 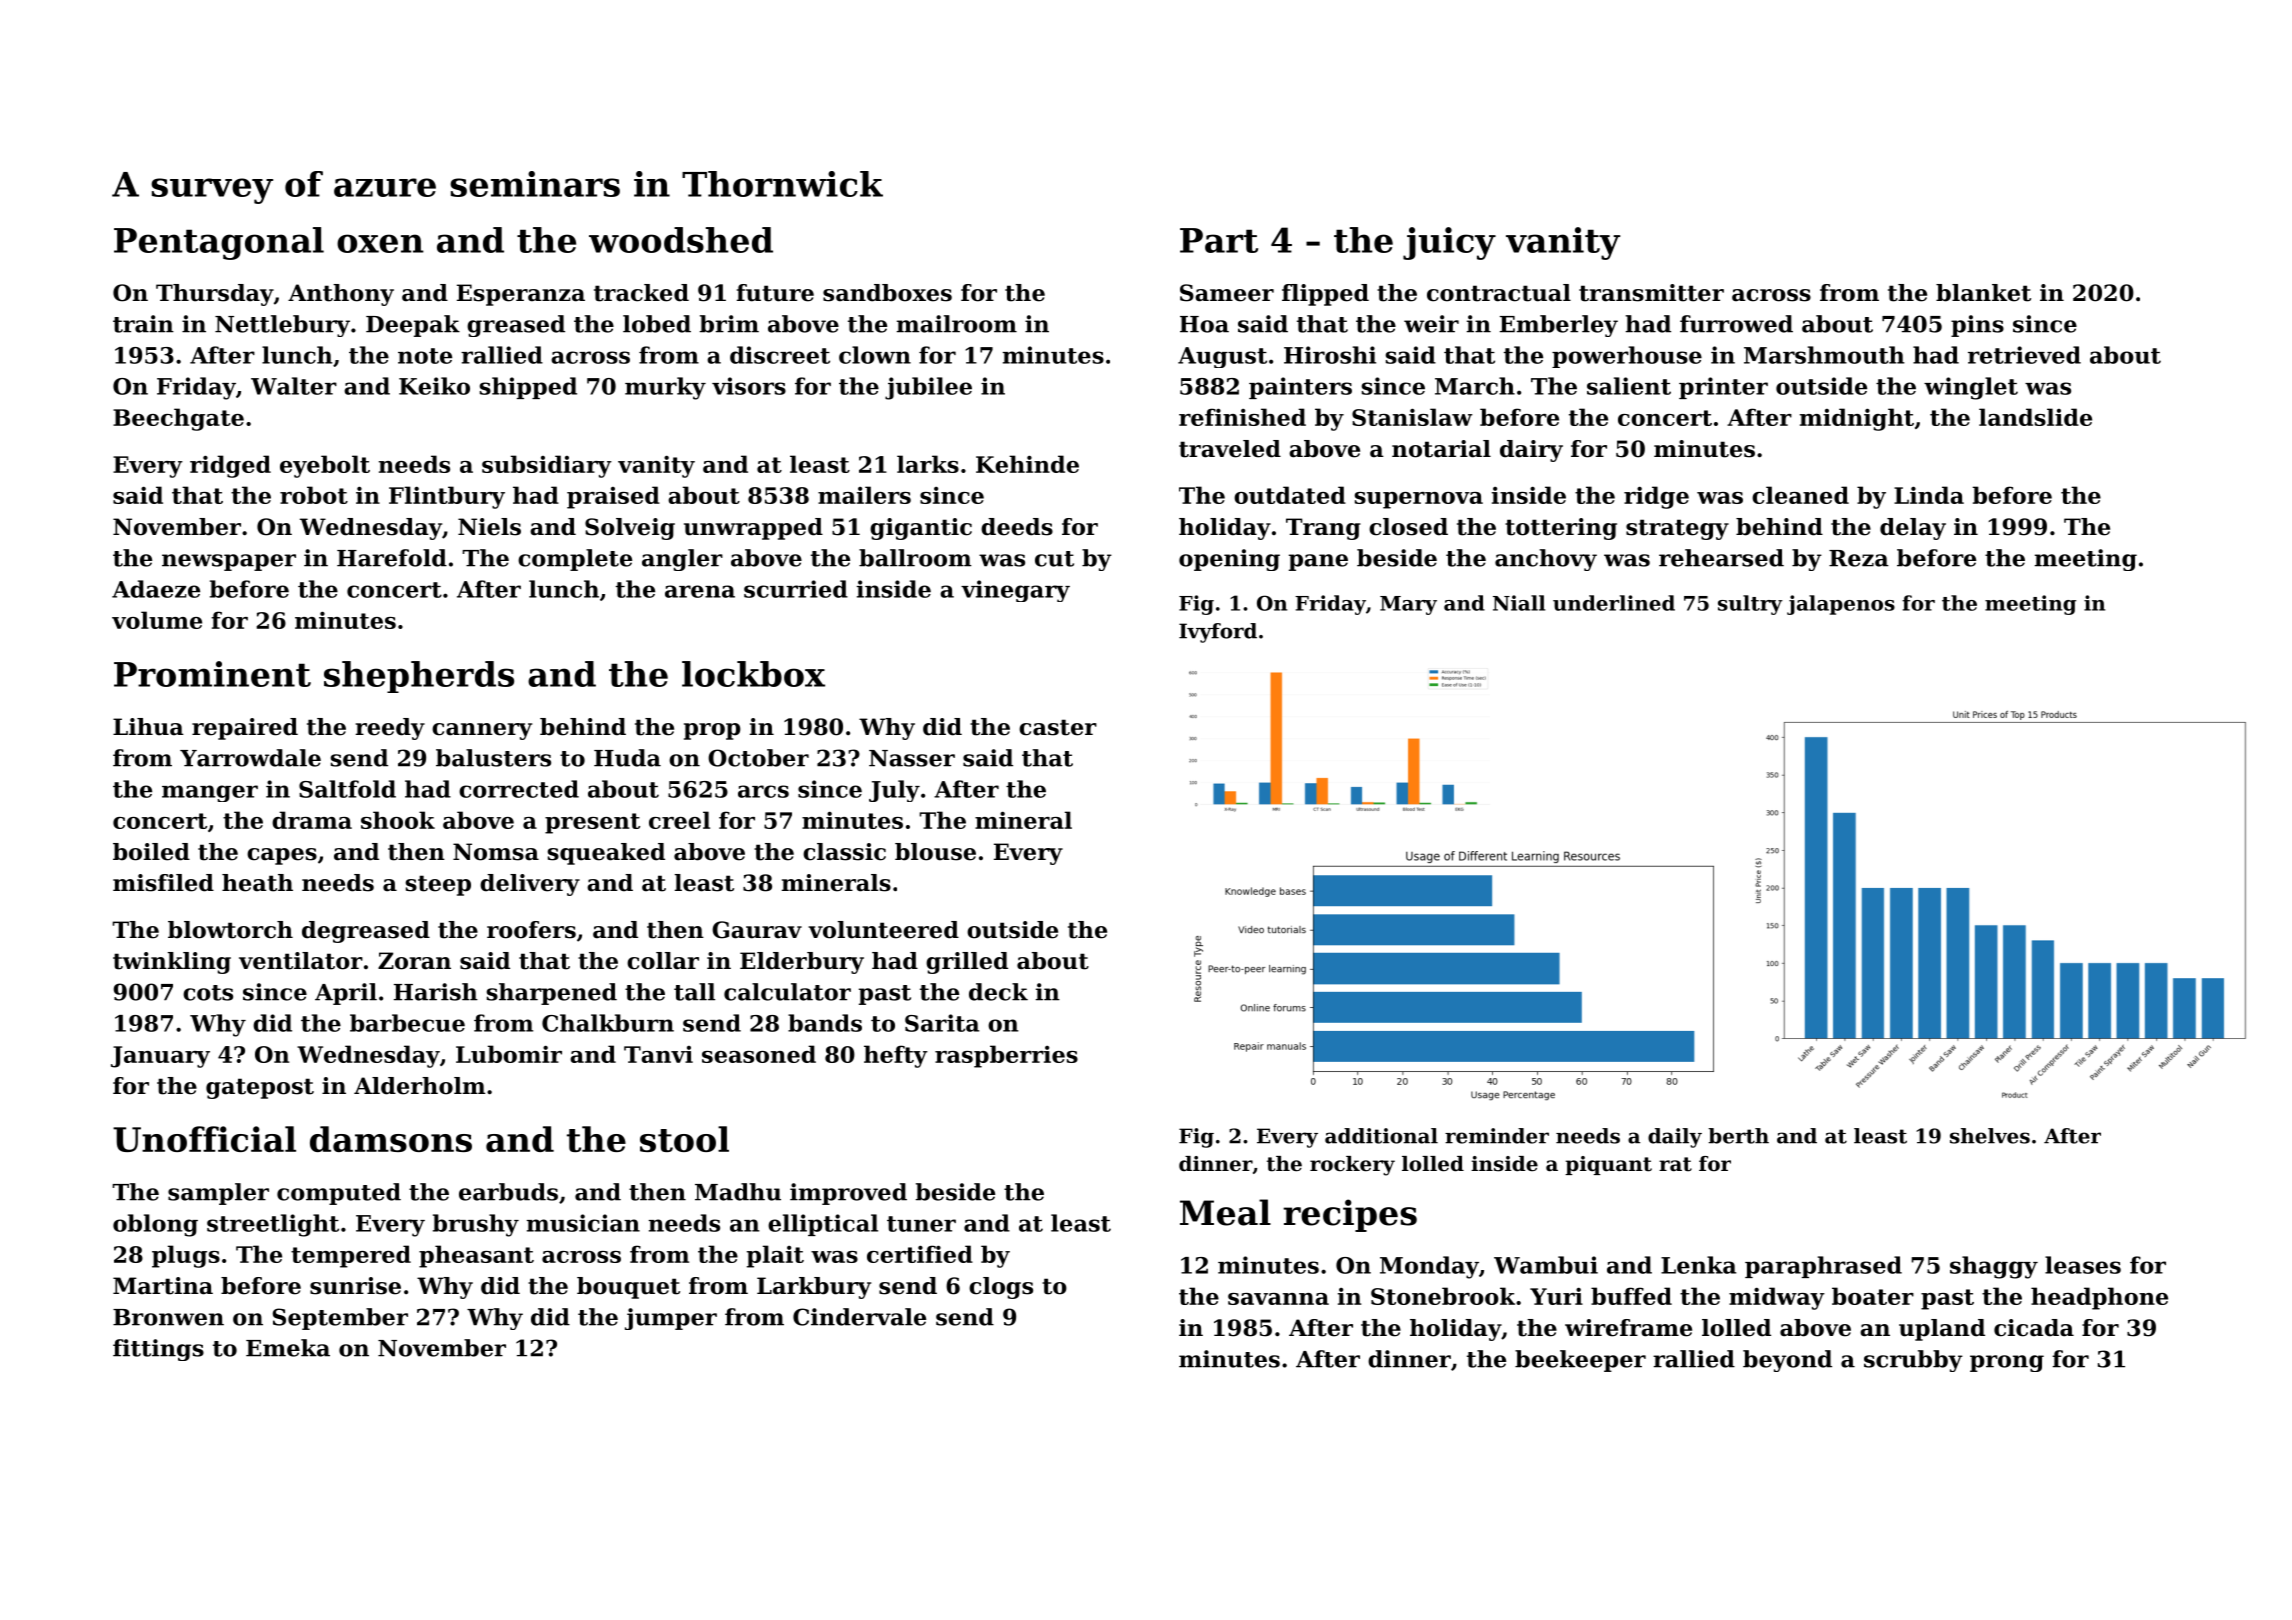 I want to click on cleaned, so click(x=1800, y=495).
